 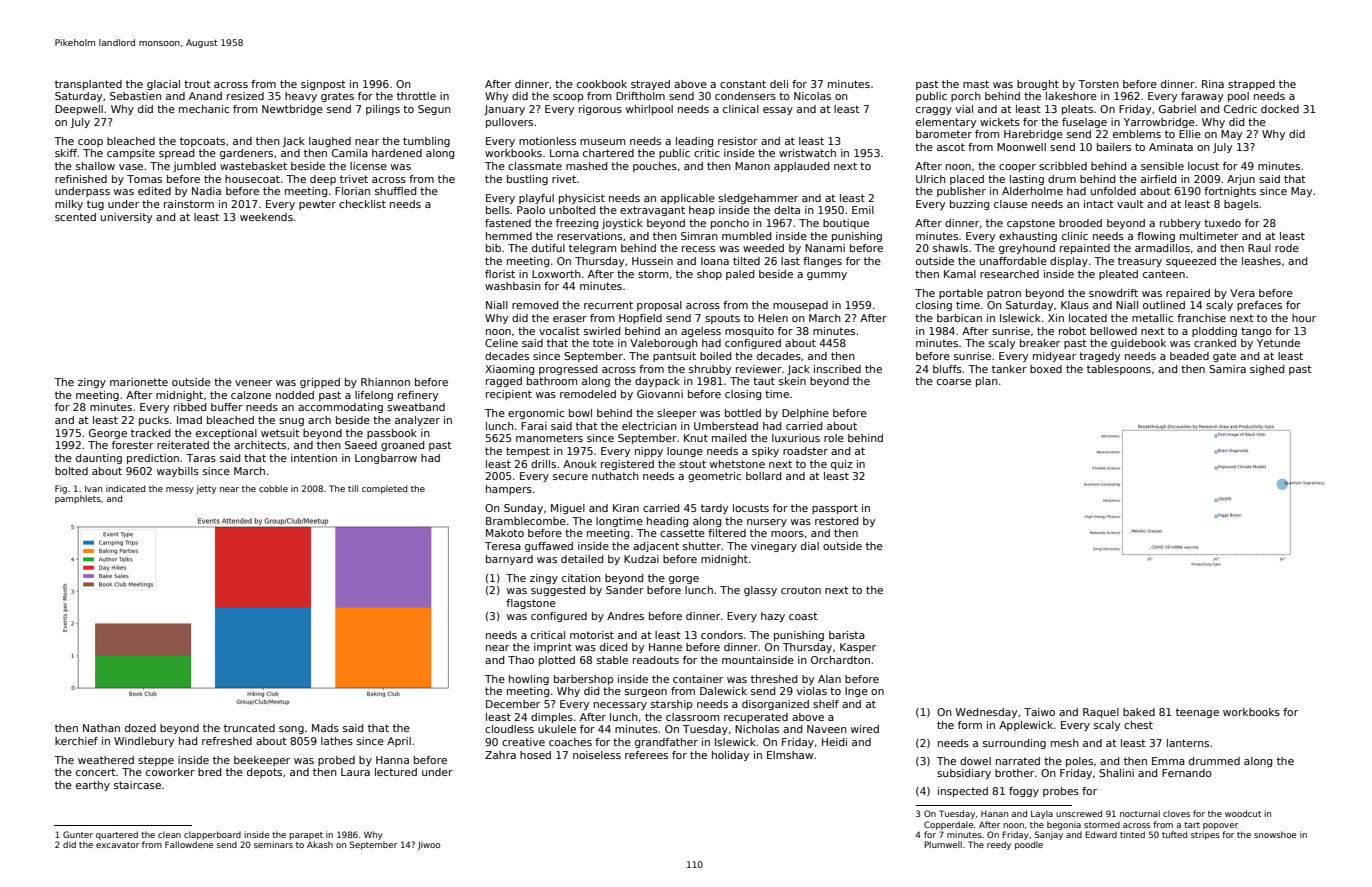 What do you see at coordinates (597, 755) in the page?
I see `noiseless` at bounding box center [597, 755].
